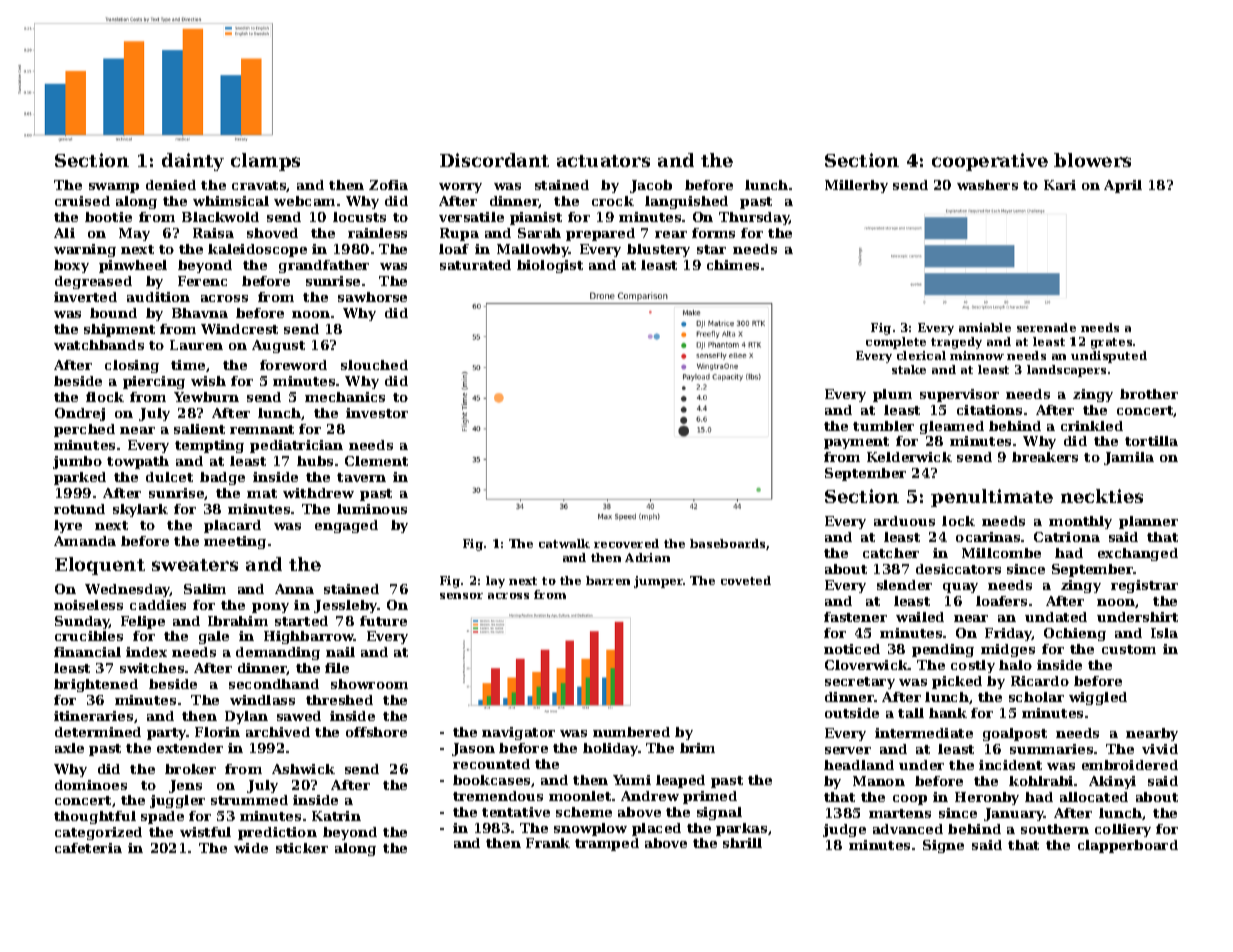  Describe the element at coordinates (265, 162) in the page. I see `clamps` at that location.
